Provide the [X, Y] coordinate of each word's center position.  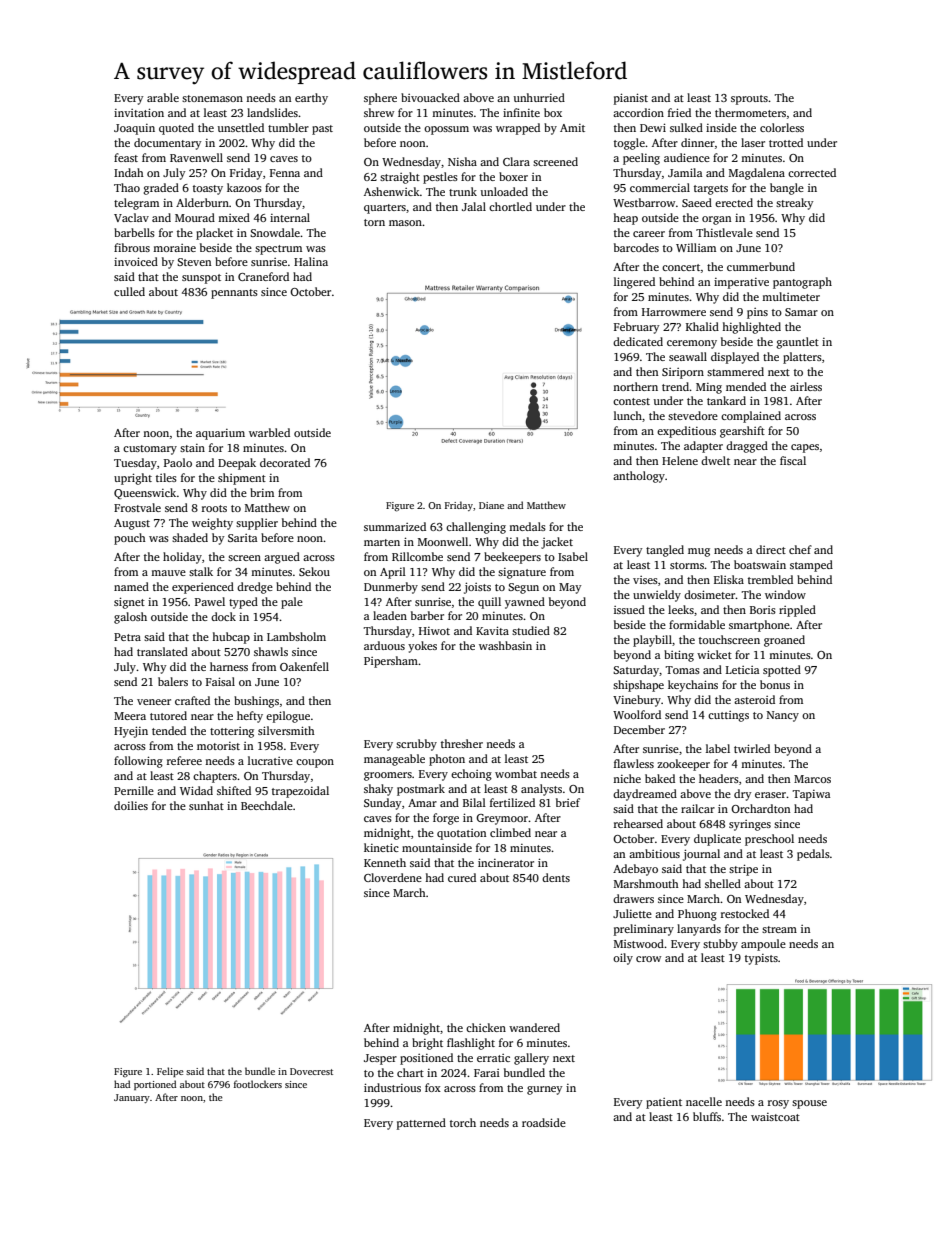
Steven [194, 262]
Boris [763, 610]
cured [462, 877]
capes [805, 448]
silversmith [286, 730]
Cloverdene [393, 877]
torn [374, 222]
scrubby [416, 745]
